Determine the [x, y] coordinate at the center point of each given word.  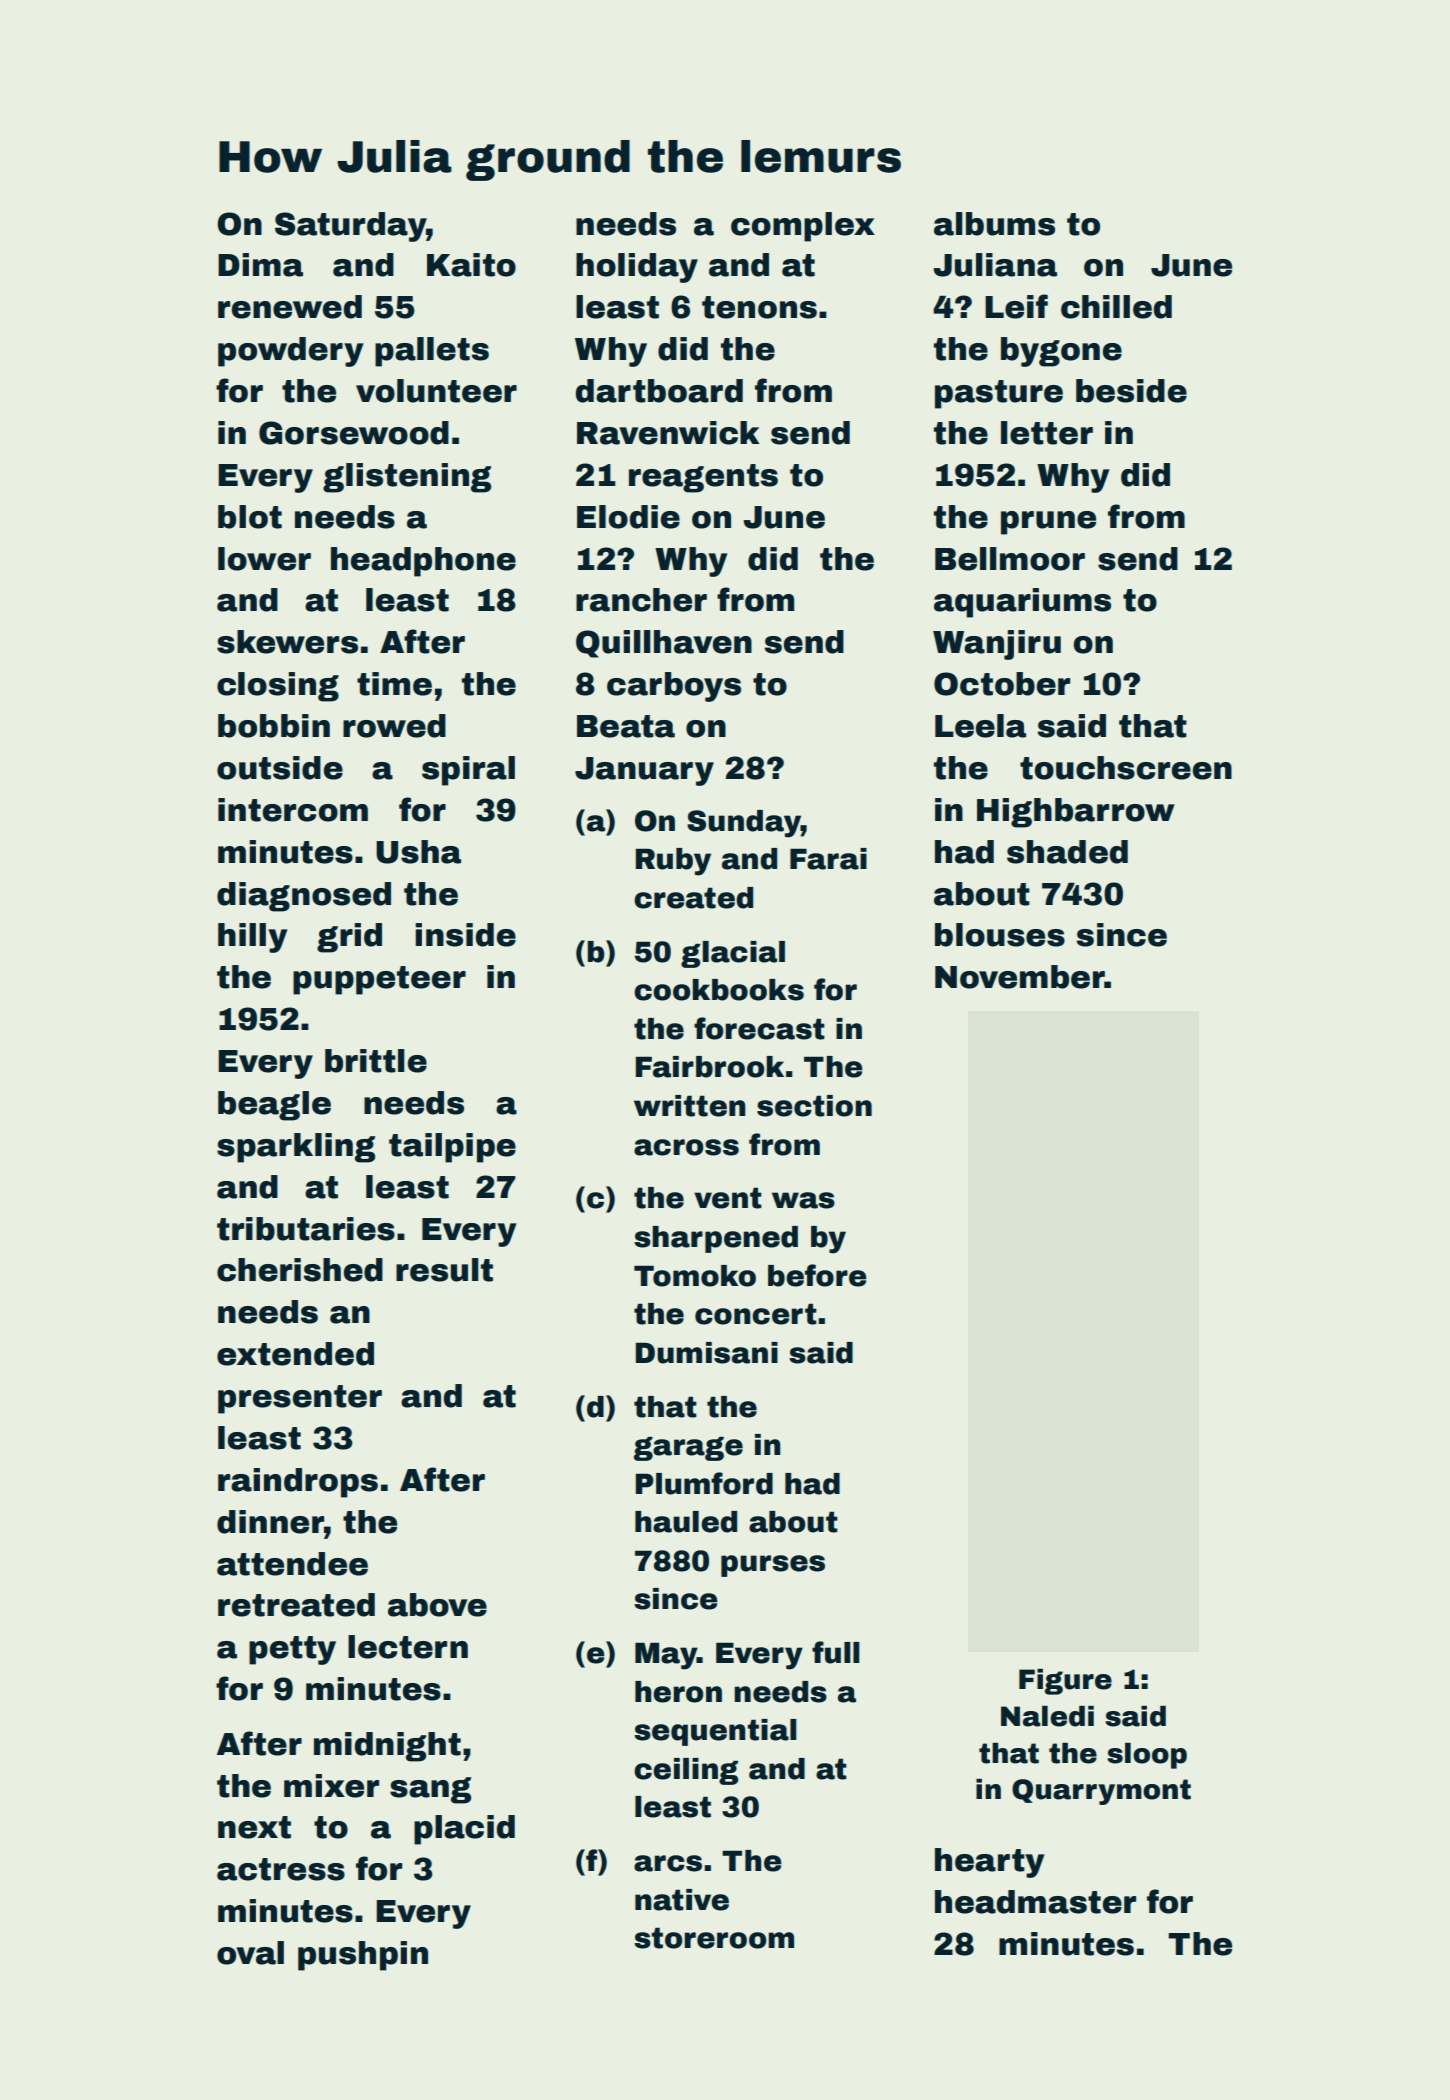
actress [281, 1869]
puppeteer [379, 980]
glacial [733, 954]
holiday [637, 268]
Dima [260, 265]
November [1020, 977]
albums [994, 224]
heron [678, 1692]
